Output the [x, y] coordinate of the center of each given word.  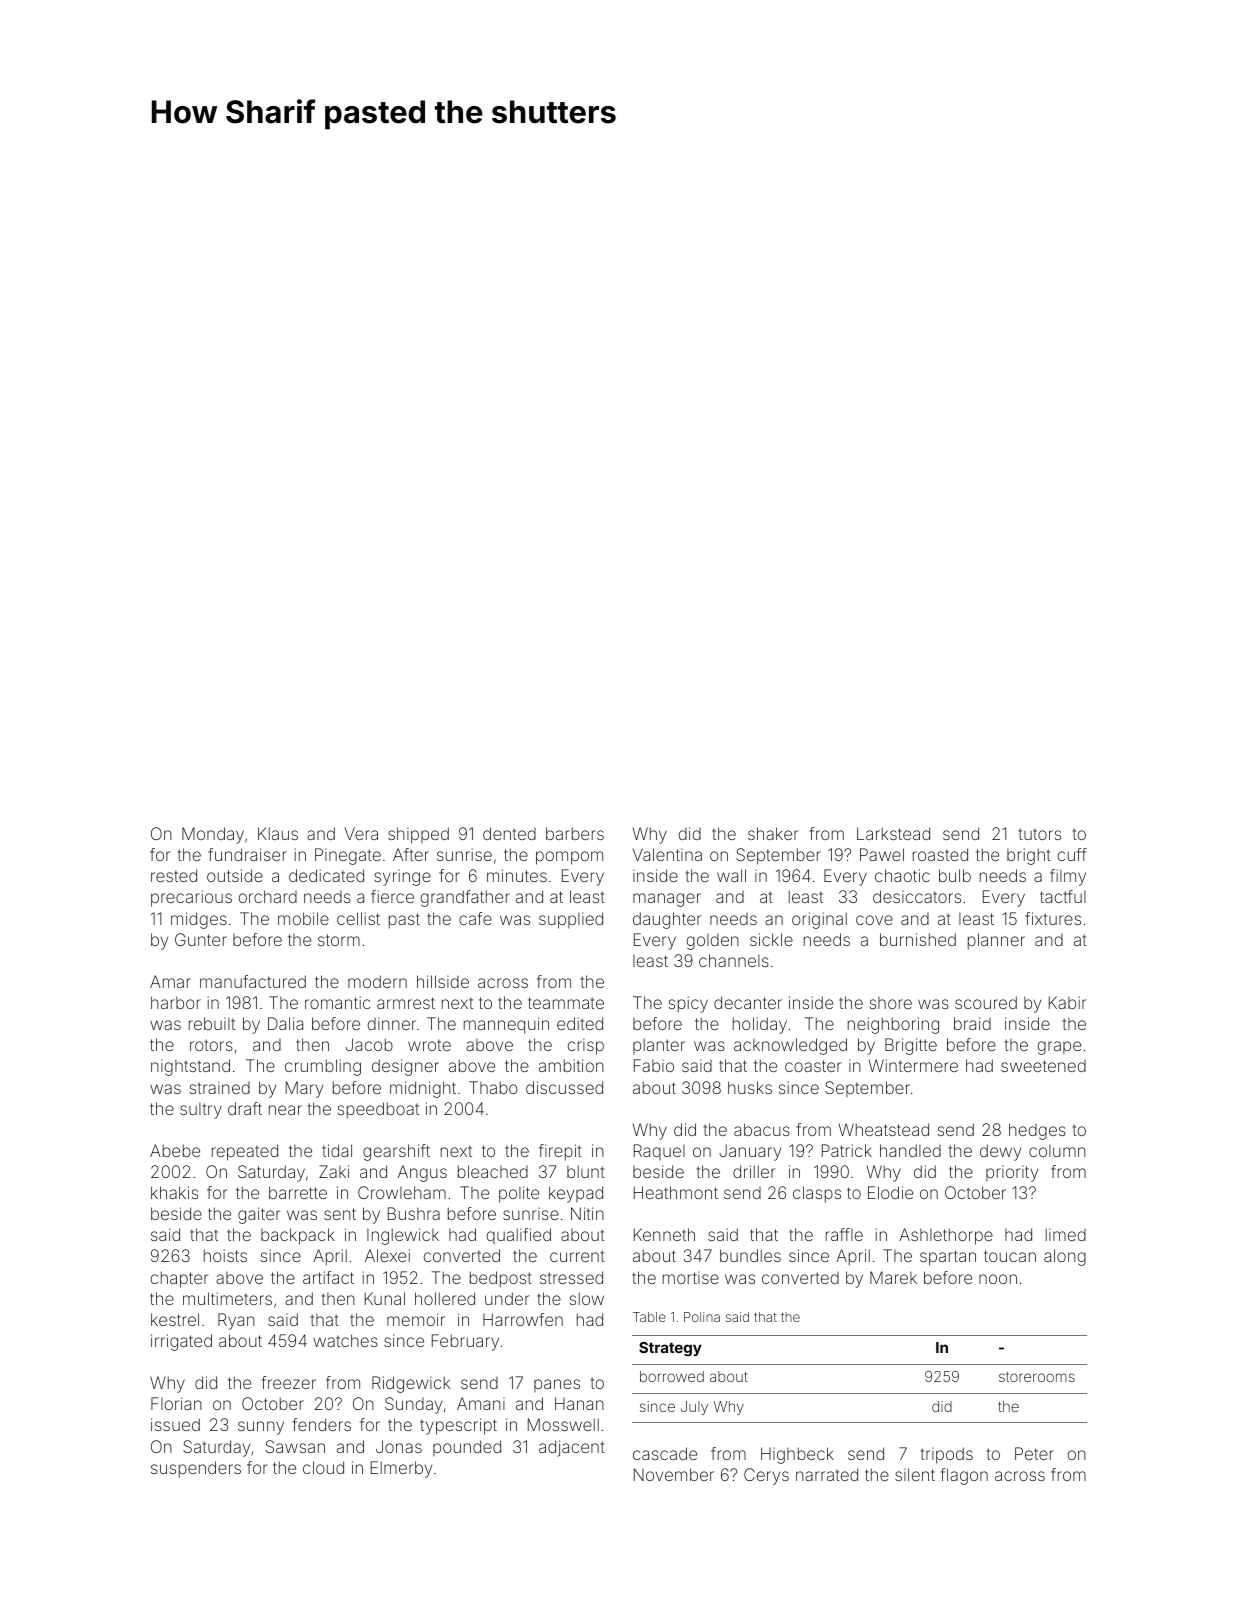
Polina [702, 1317]
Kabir [1067, 1002]
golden [713, 942]
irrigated [181, 1342]
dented [509, 833]
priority [1012, 1173]
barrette [298, 1192]
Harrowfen [523, 1319]
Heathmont [676, 1192]
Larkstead [893, 833]
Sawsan [295, 1446]
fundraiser [247, 854]
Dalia [285, 1023]
